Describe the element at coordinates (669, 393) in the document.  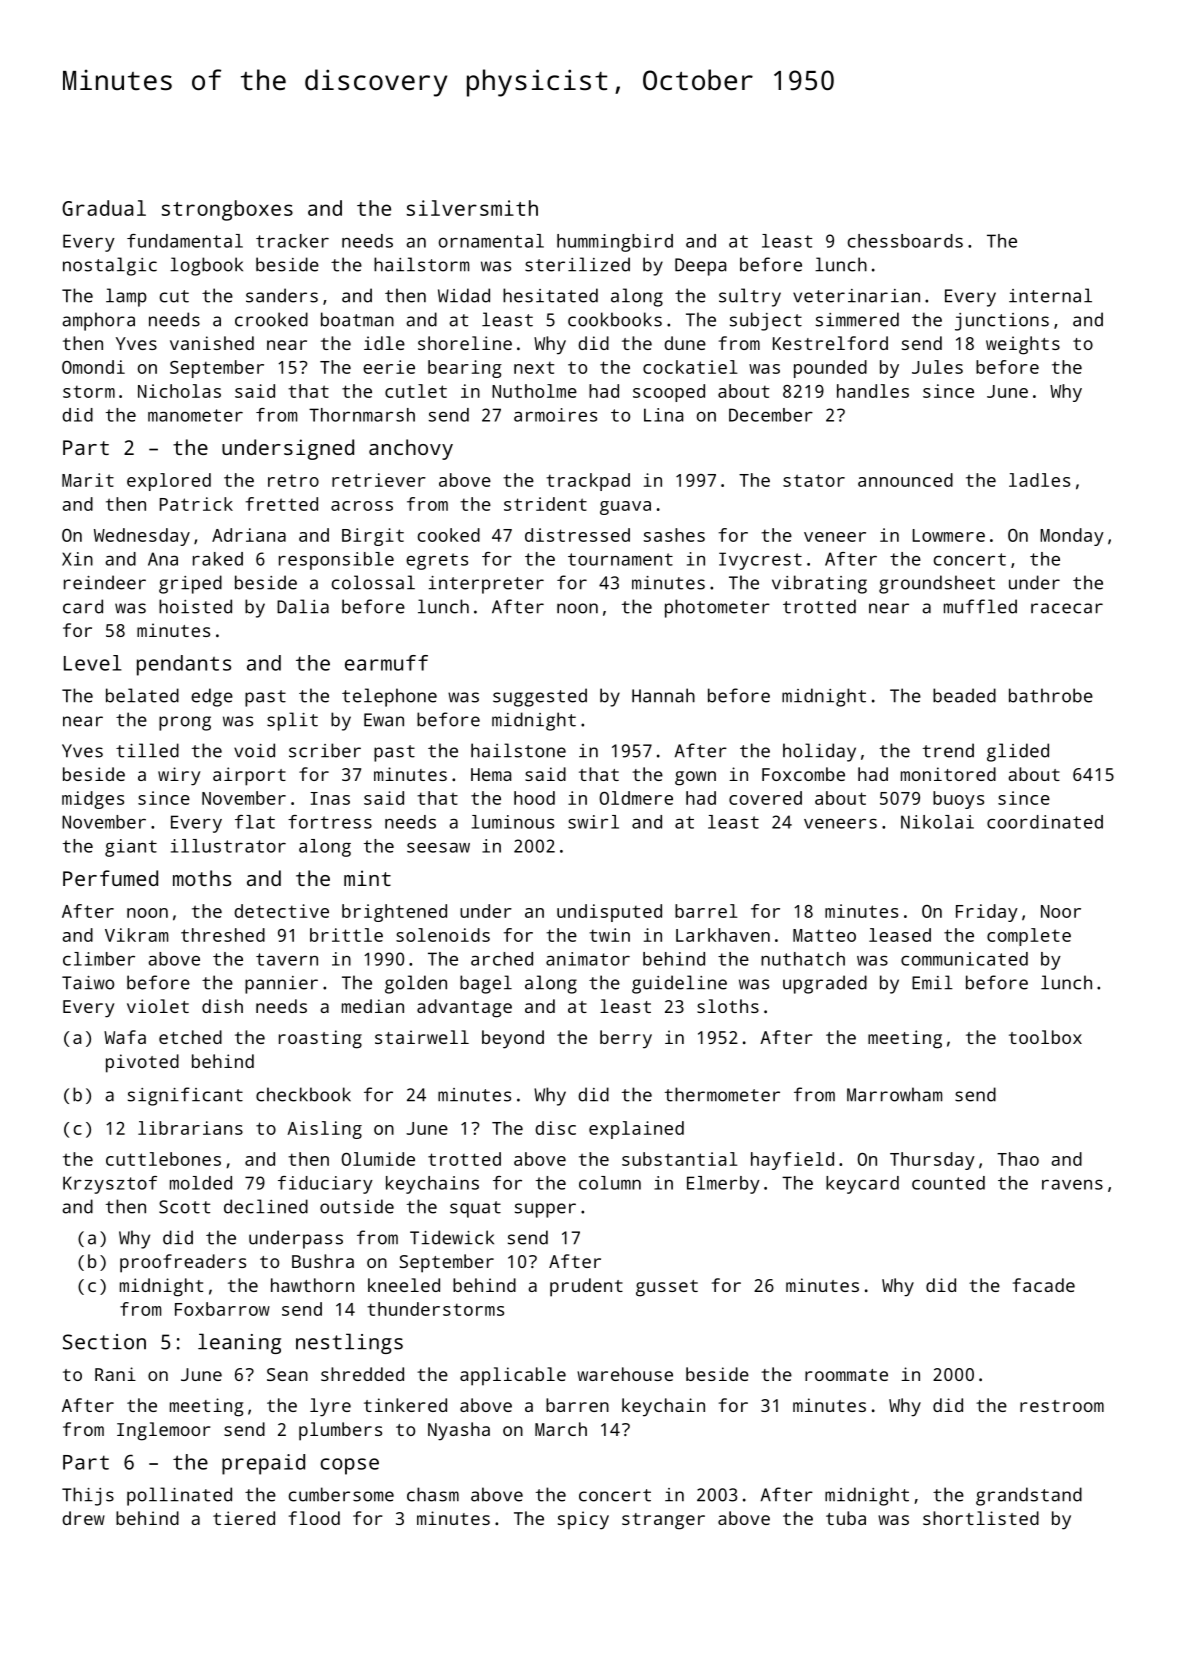
I see `scooped` at that location.
